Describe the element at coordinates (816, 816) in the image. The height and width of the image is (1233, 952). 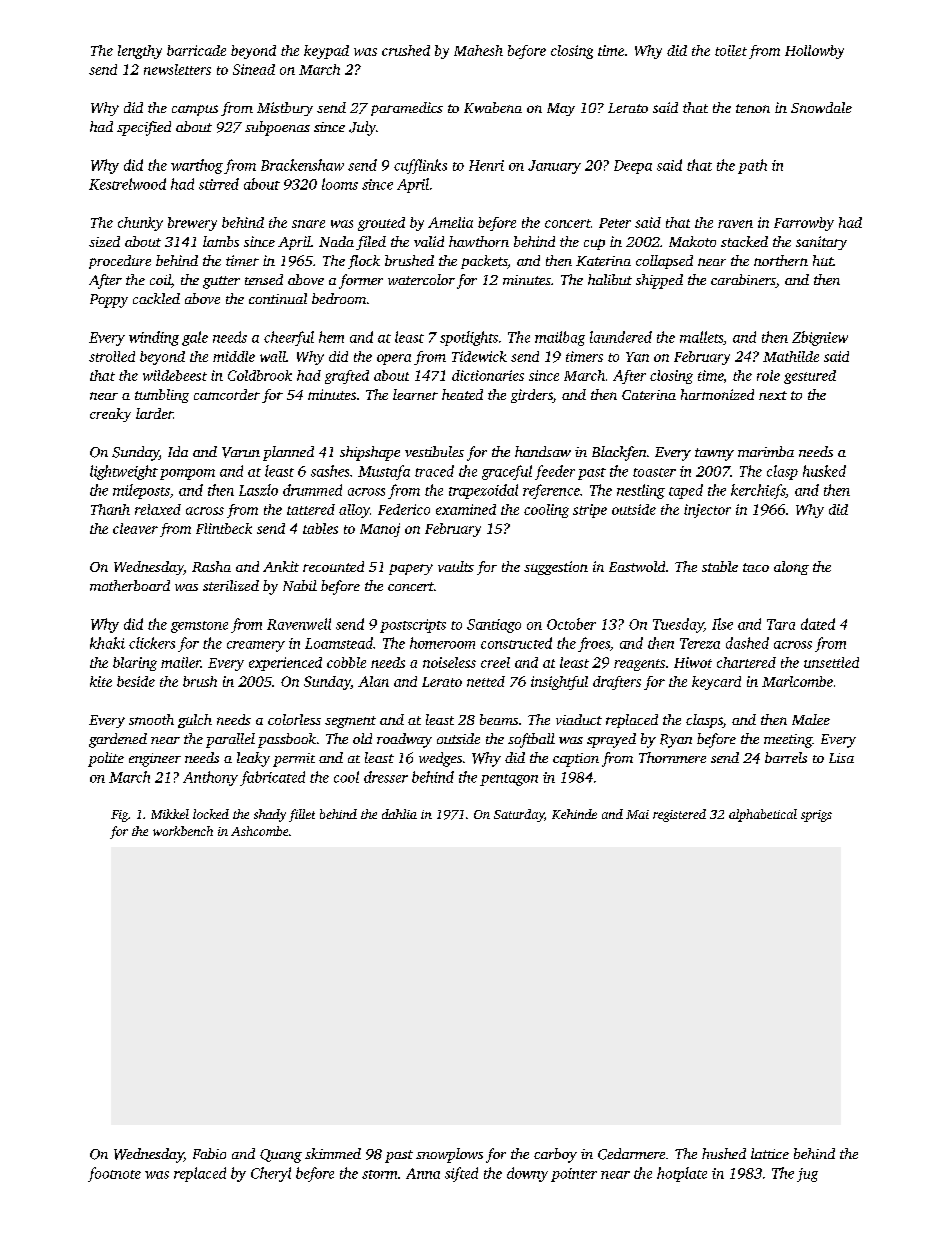
I see `sprigs` at that location.
